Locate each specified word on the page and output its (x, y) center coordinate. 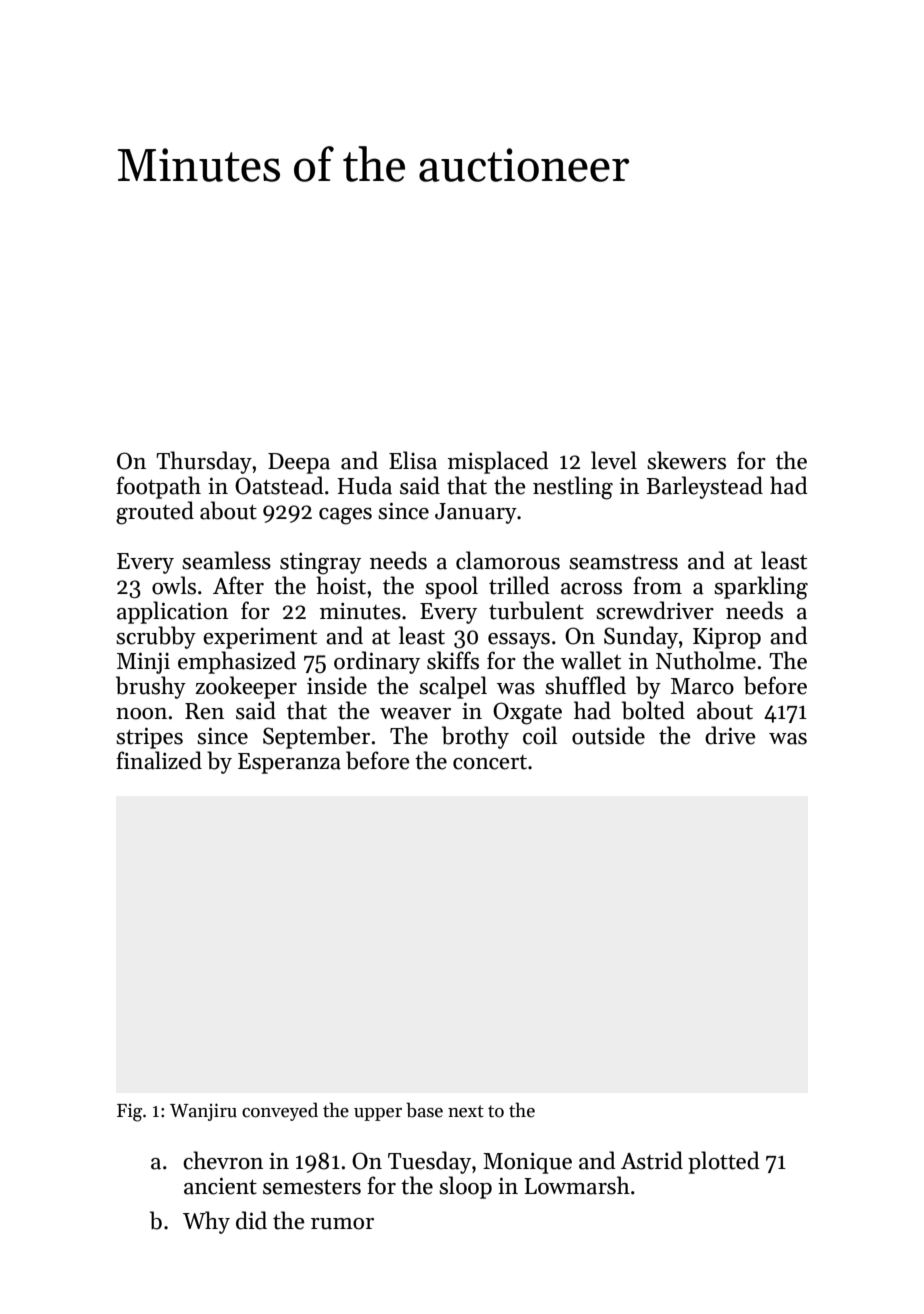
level (614, 460)
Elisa (413, 460)
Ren (204, 711)
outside (608, 735)
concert (490, 762)
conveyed (280, 1111)
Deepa (299, 463)
